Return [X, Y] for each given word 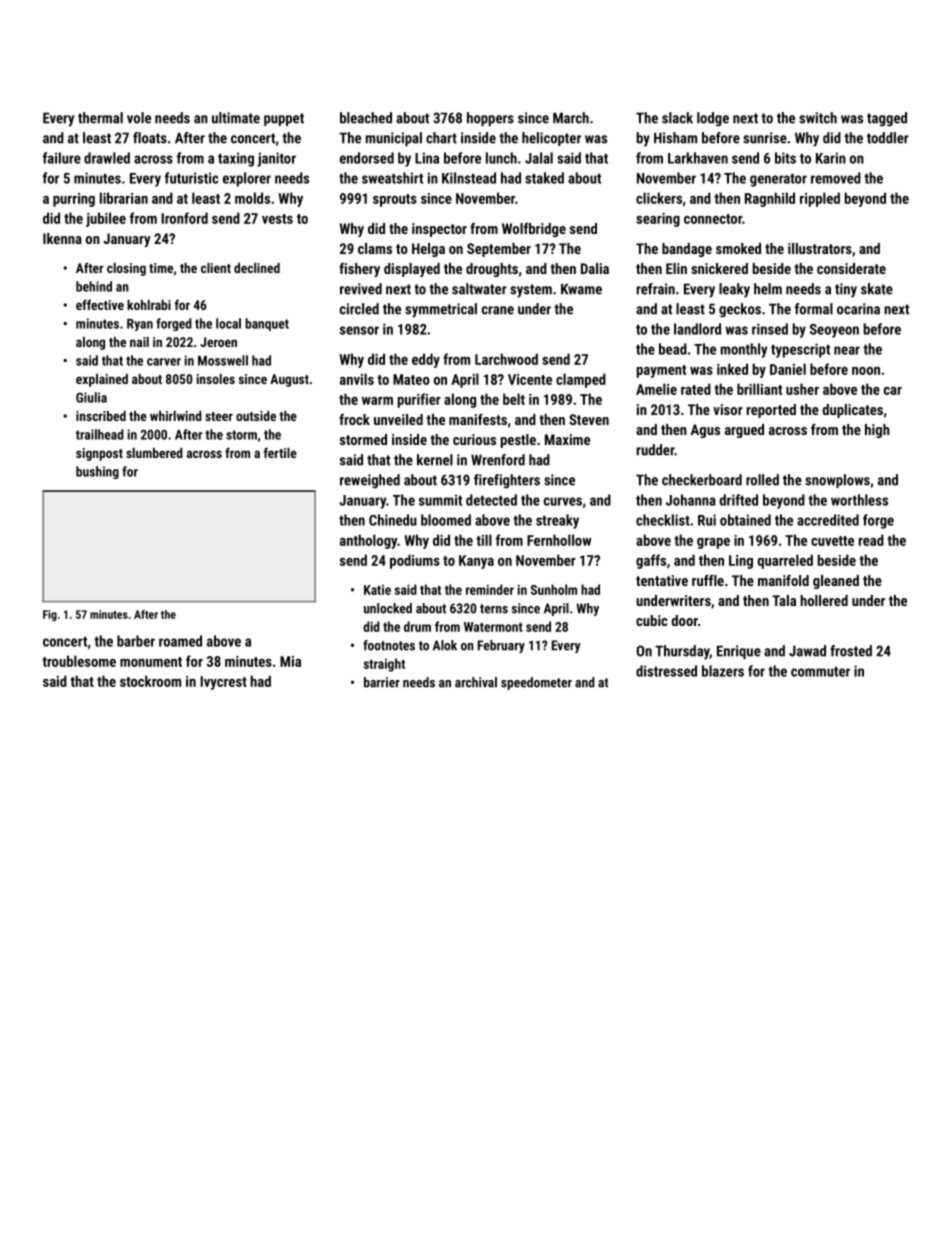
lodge [713, 119]
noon [866, 371]
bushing [97, 472]
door [684, 620]
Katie [377, 590]
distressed [666, 671]
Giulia [91, 397]
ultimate [236, 118]
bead [673, 349]
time [161, 268]
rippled [820, 199]
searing [658, 220]
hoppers [490, 119]
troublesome [79, 661]
